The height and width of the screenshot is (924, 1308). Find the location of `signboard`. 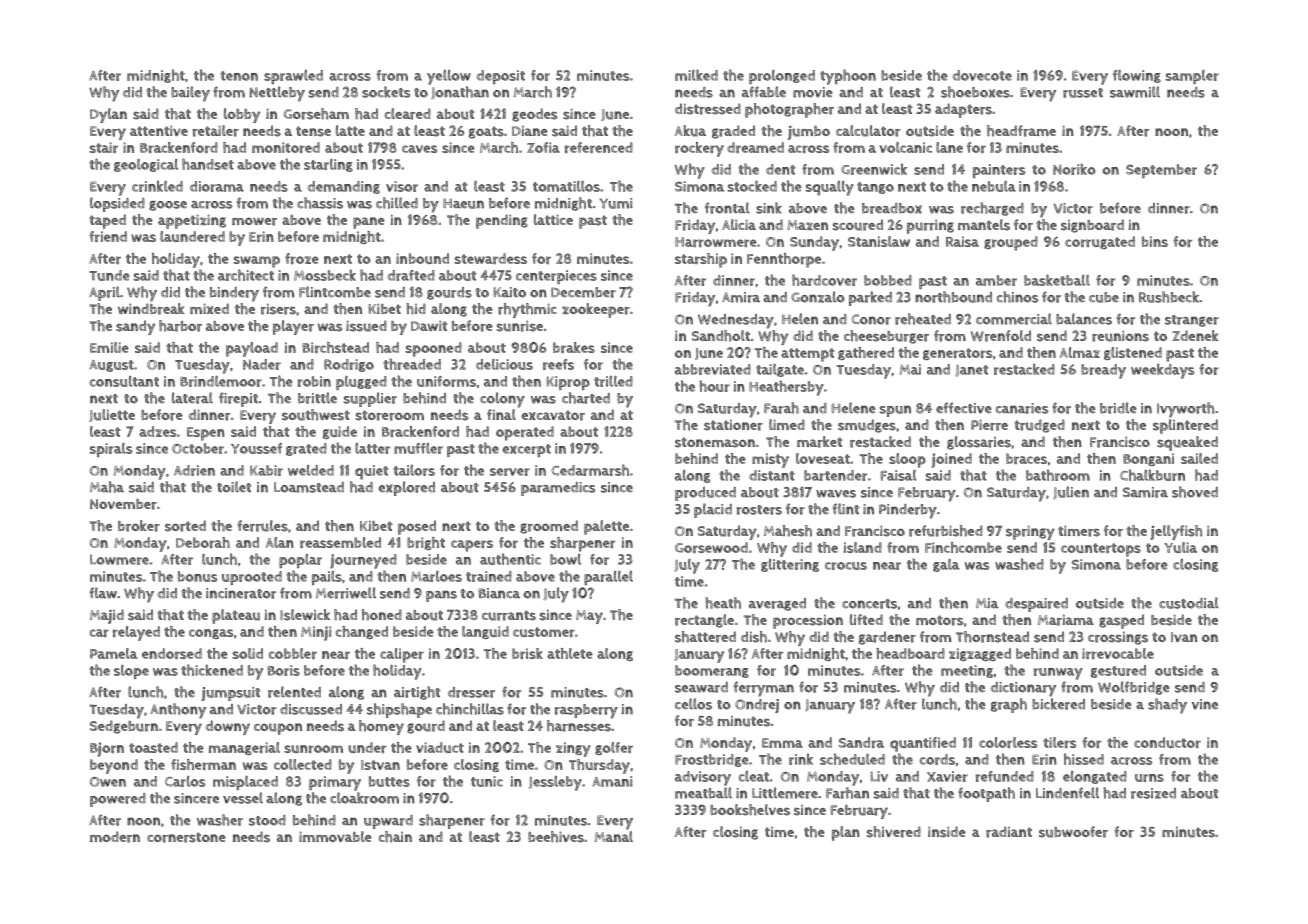

signboard is located at coordinates (1092, 226).
